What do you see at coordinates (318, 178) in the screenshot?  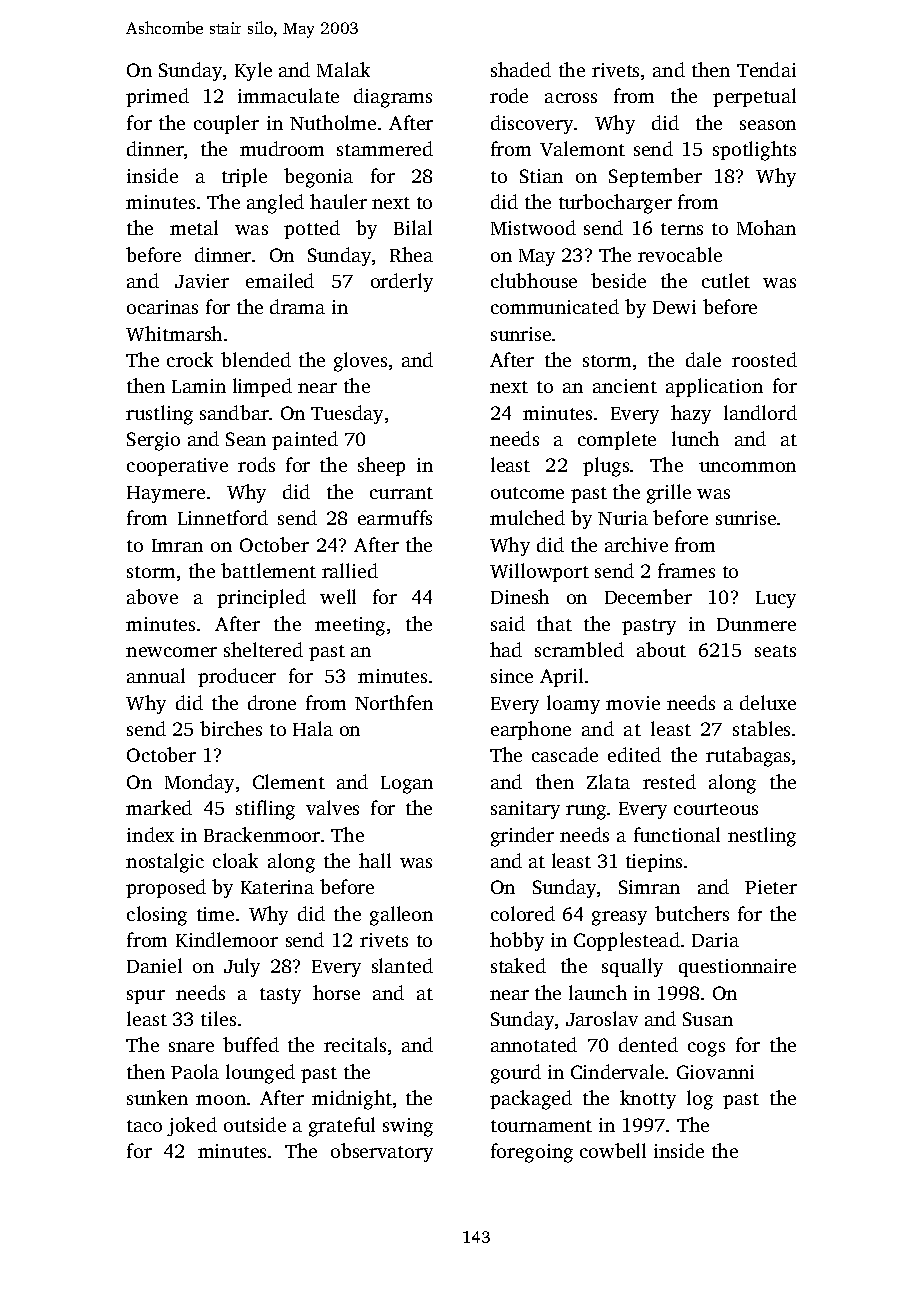 I see `begonia` at bounding box center [318, 178].
